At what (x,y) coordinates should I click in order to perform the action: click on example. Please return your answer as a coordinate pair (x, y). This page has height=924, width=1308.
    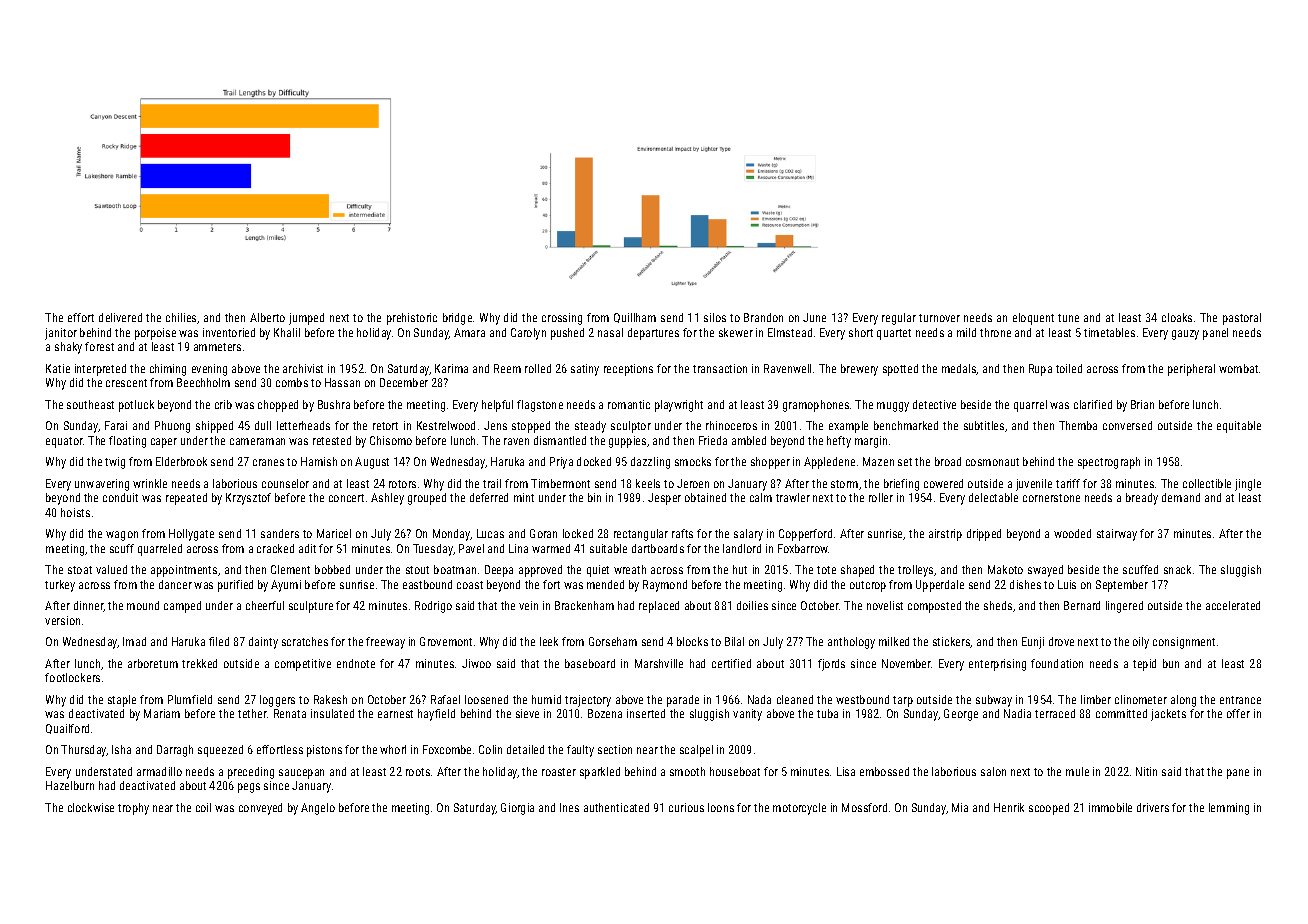
    Looking at the image, I should click on (848, 427).
